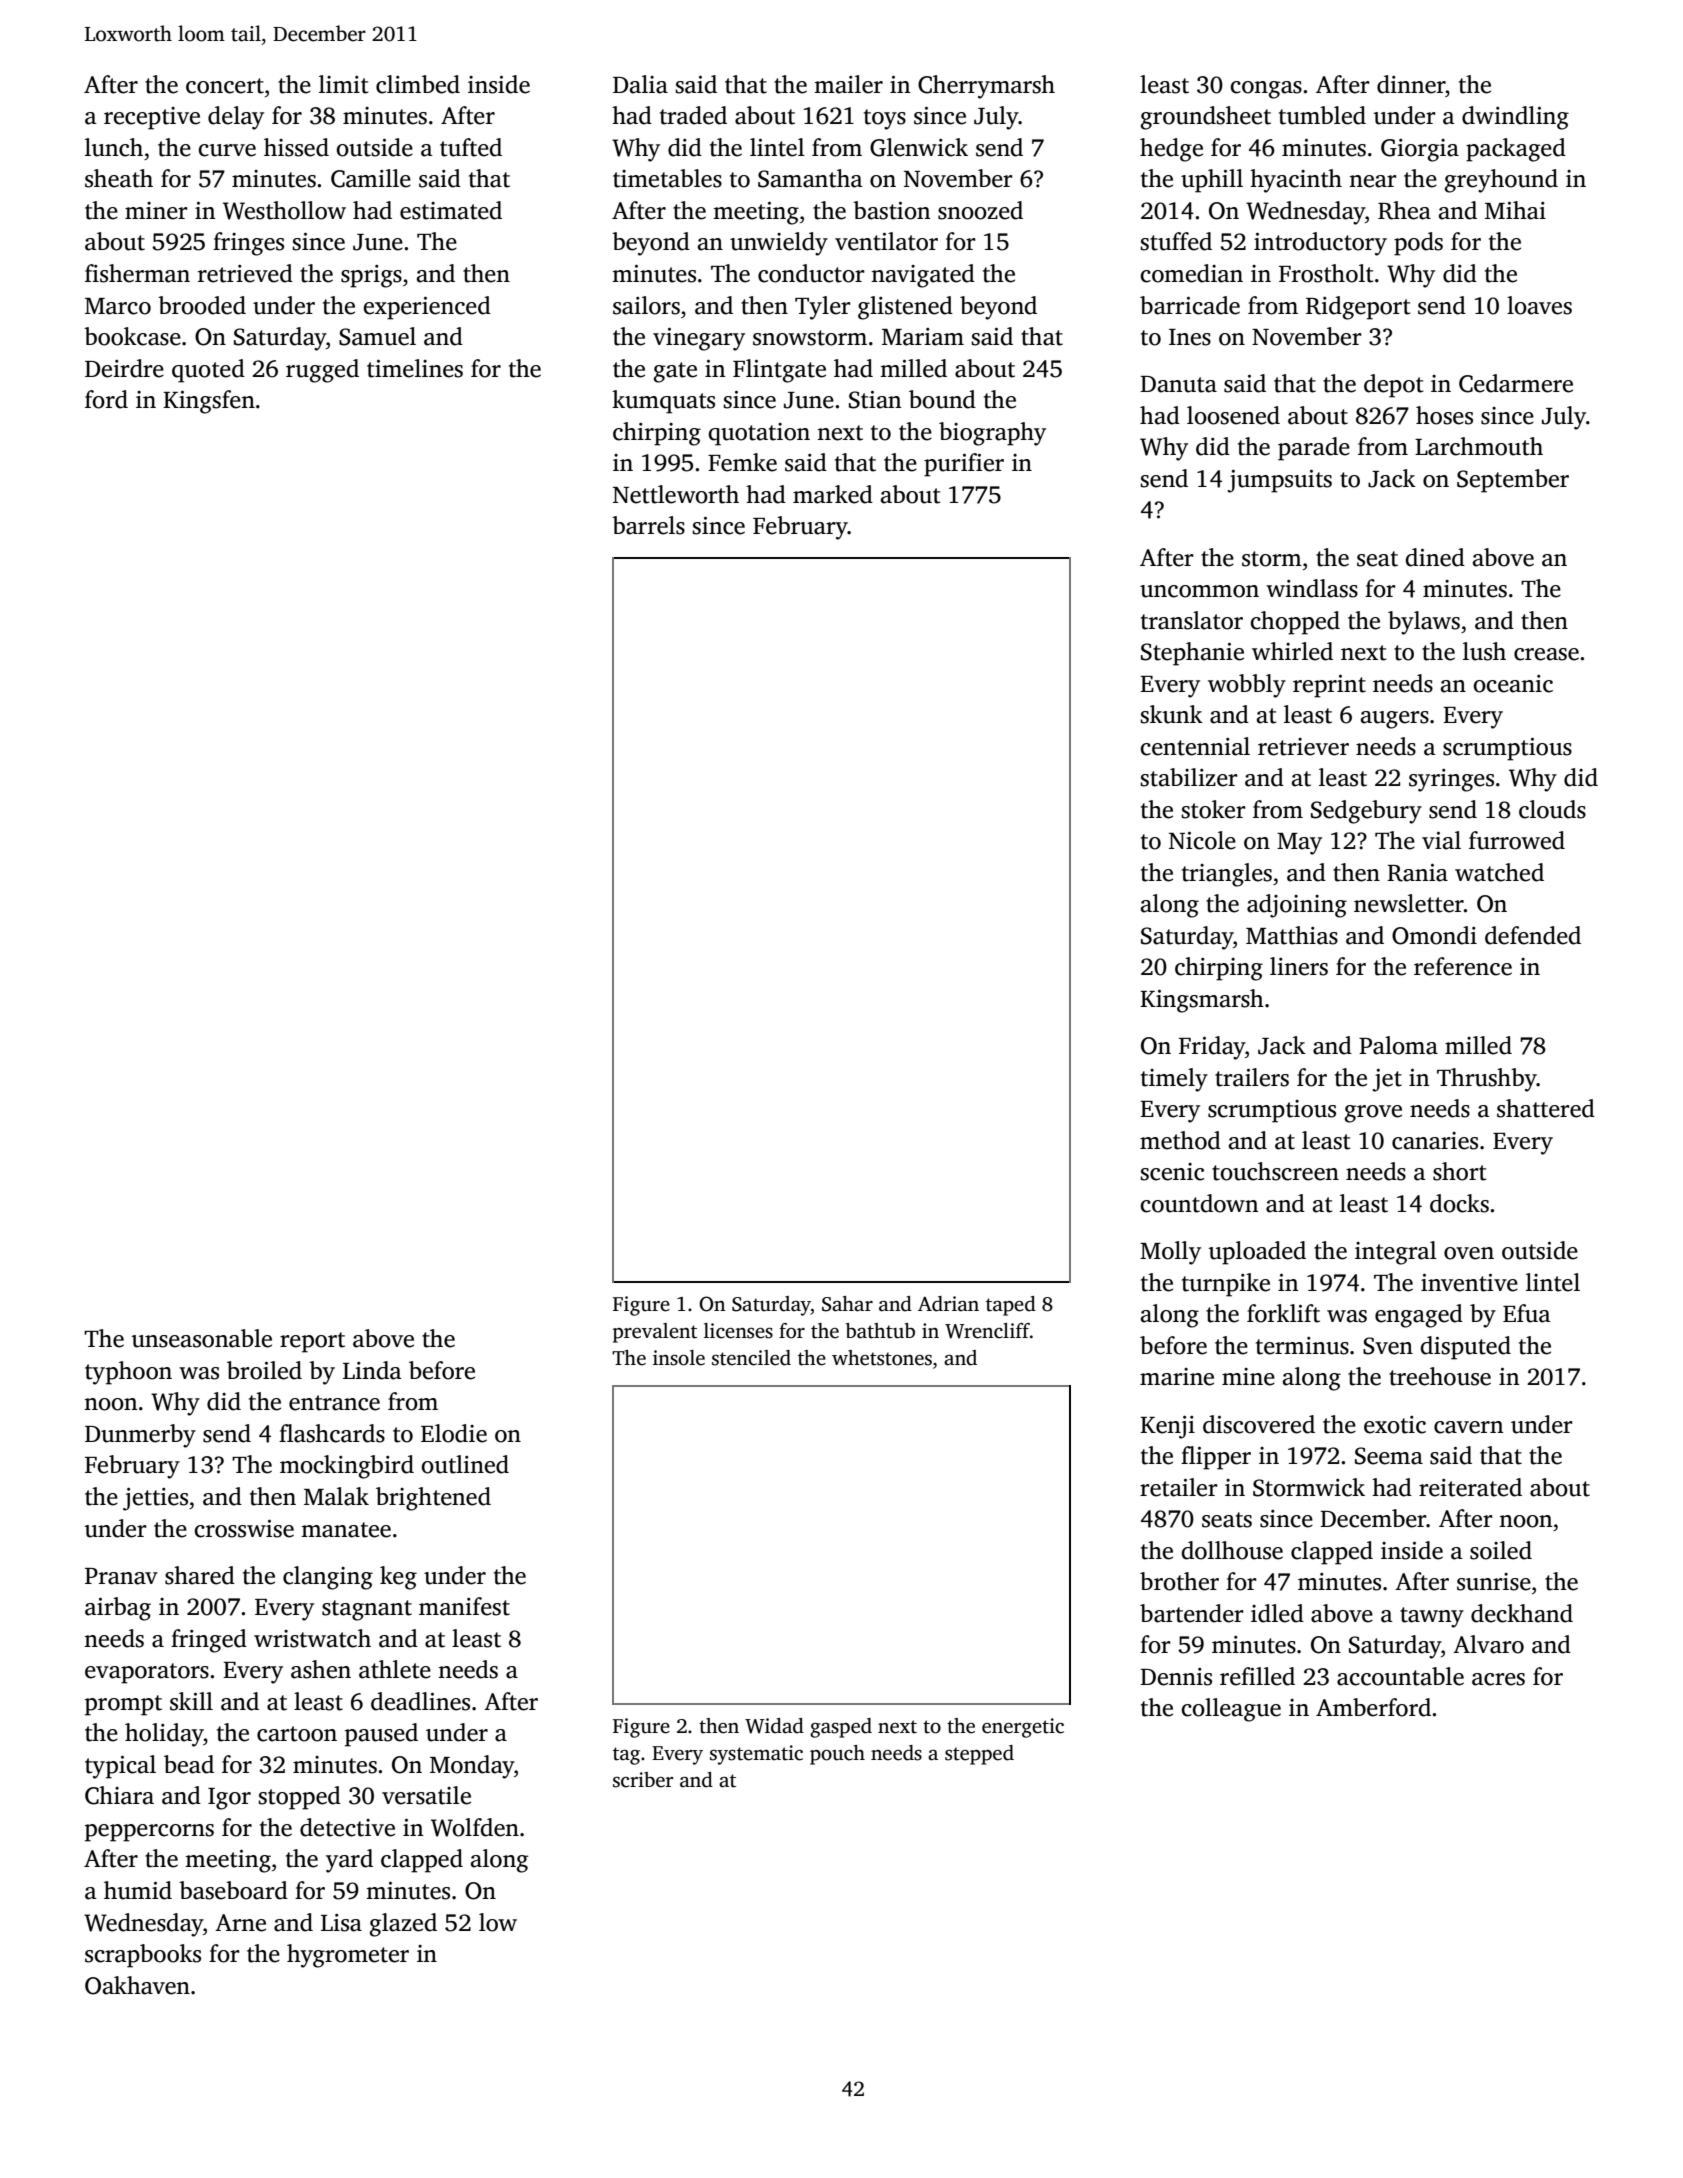 The width and height of the screenshot is (1683, 2178). I want to click on uncommon, so click(1199, 591).
